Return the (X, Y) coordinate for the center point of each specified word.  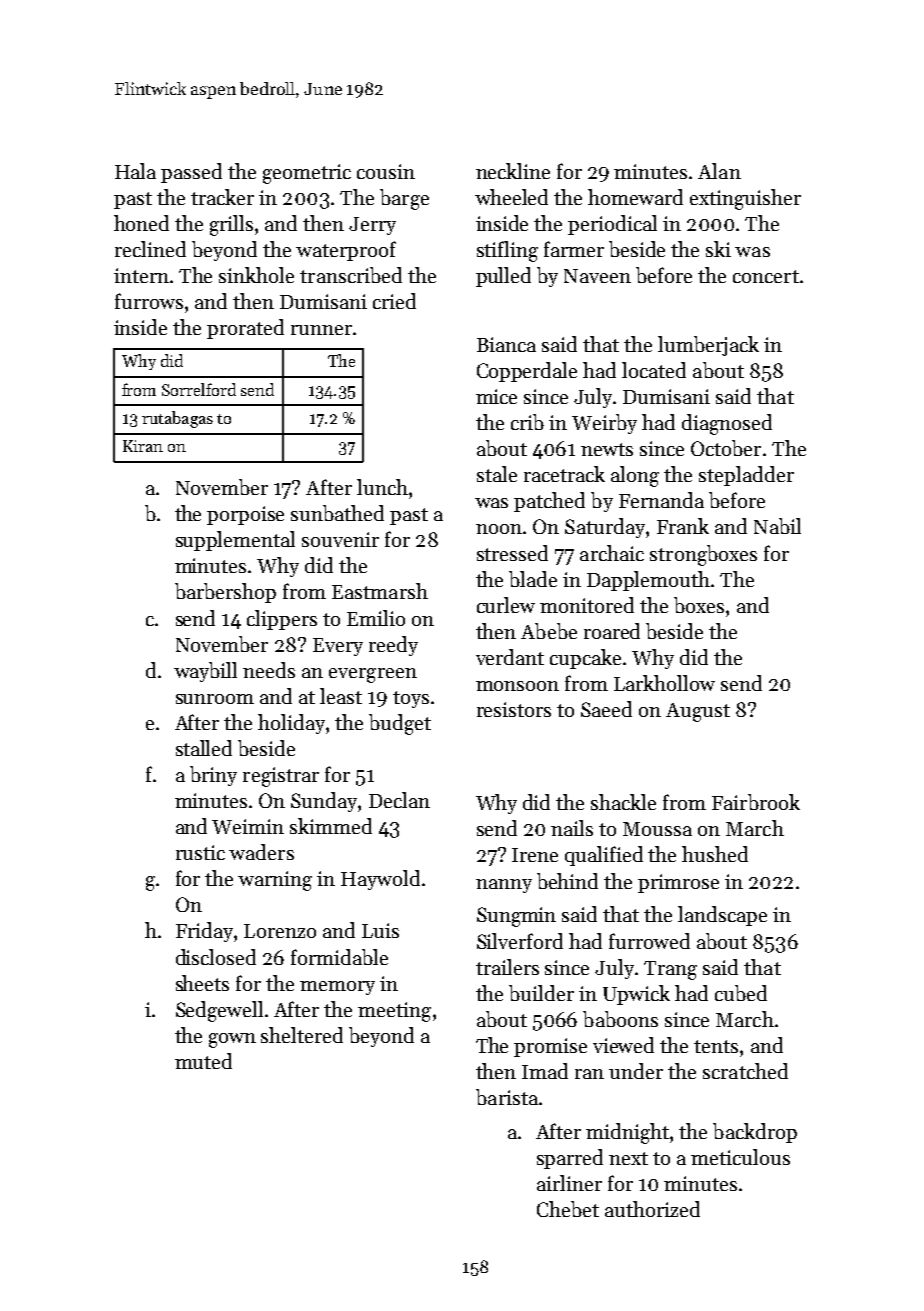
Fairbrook (756, 802)
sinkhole (256, 275)
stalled (204, 748)
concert (766, 276)
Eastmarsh (380, 591)
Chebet (568, 1209)
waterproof (346, 251)
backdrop (755, 1133)
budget (400, 724)
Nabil (777, 526)
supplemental (235, 541)
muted (203, 1061)
